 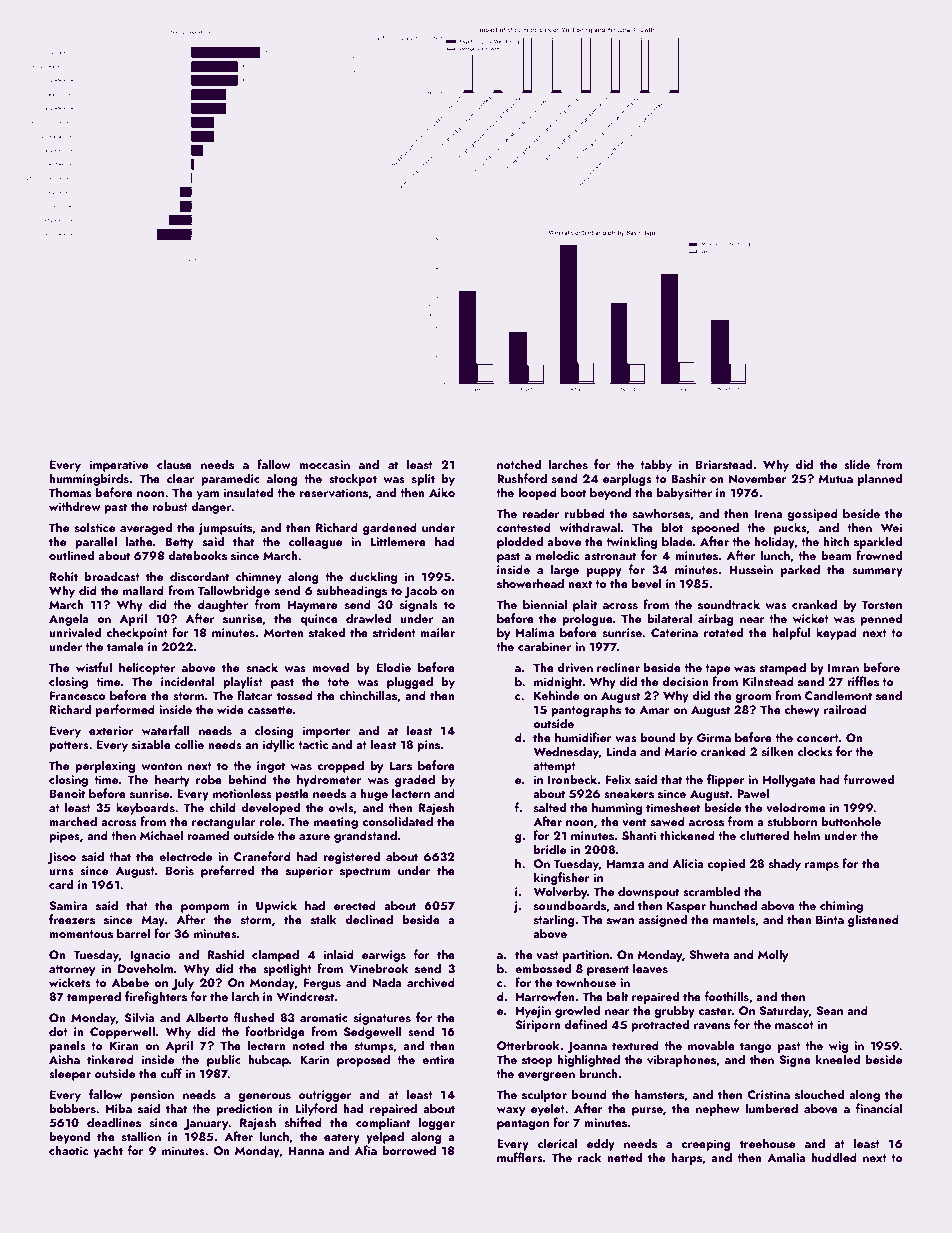 What do you see at coordinates (436, 1123) in the image?
I see `logger` at bounding box center [436, 1123].
